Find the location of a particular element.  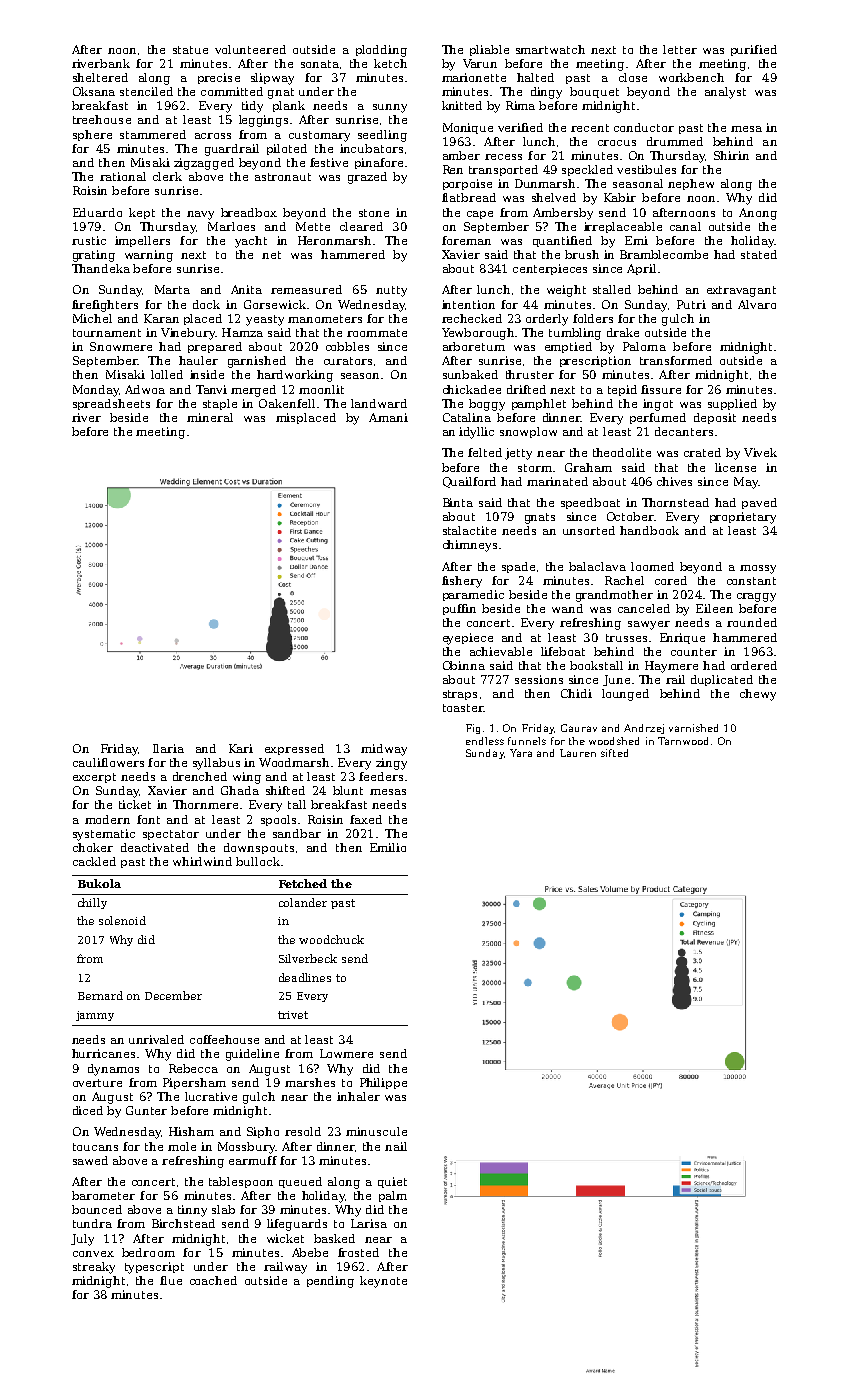

excerpt is located at coordinates (94, 778).
